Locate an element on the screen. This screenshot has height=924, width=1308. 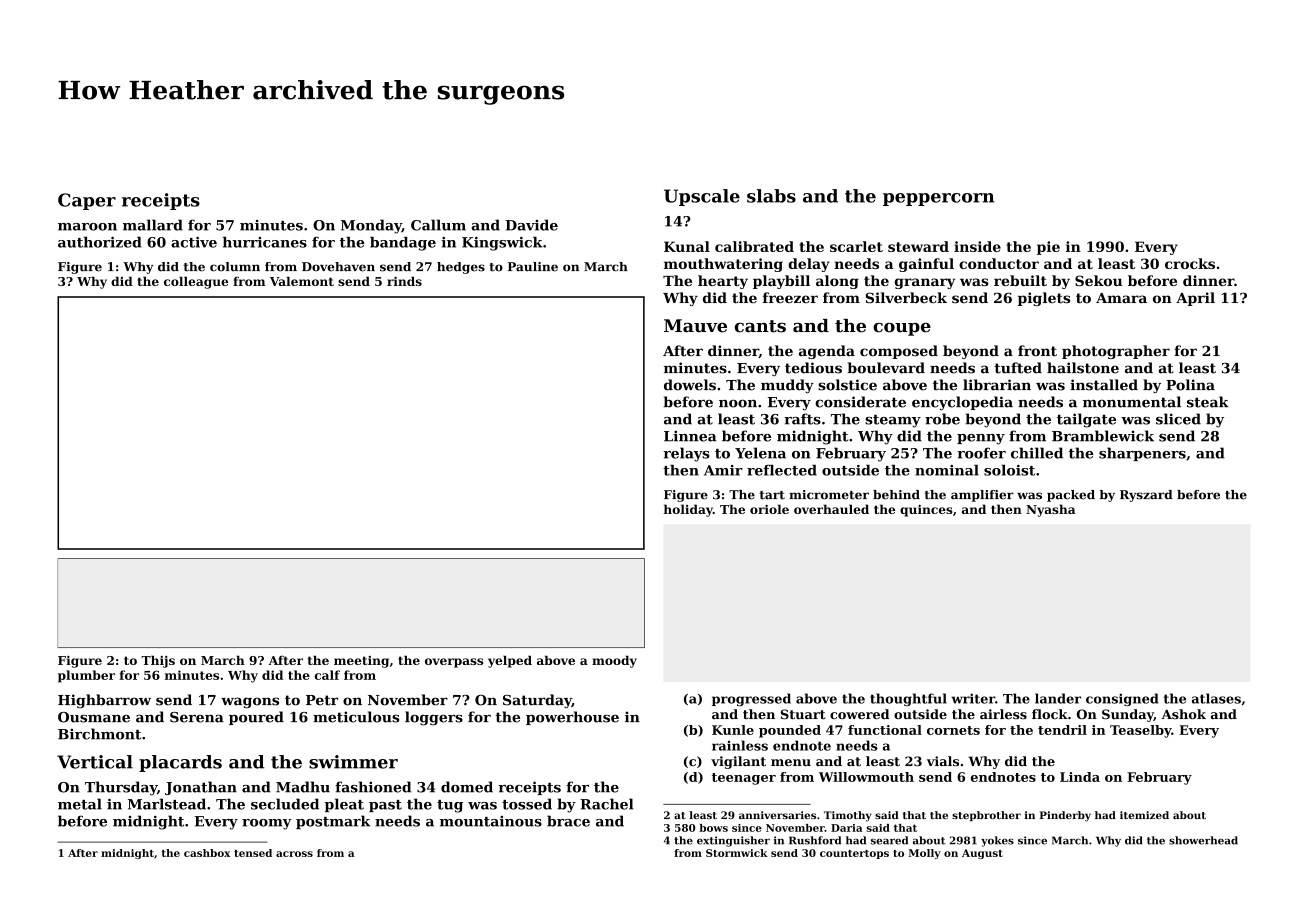
Caper is located at coordinates (87, 201).
